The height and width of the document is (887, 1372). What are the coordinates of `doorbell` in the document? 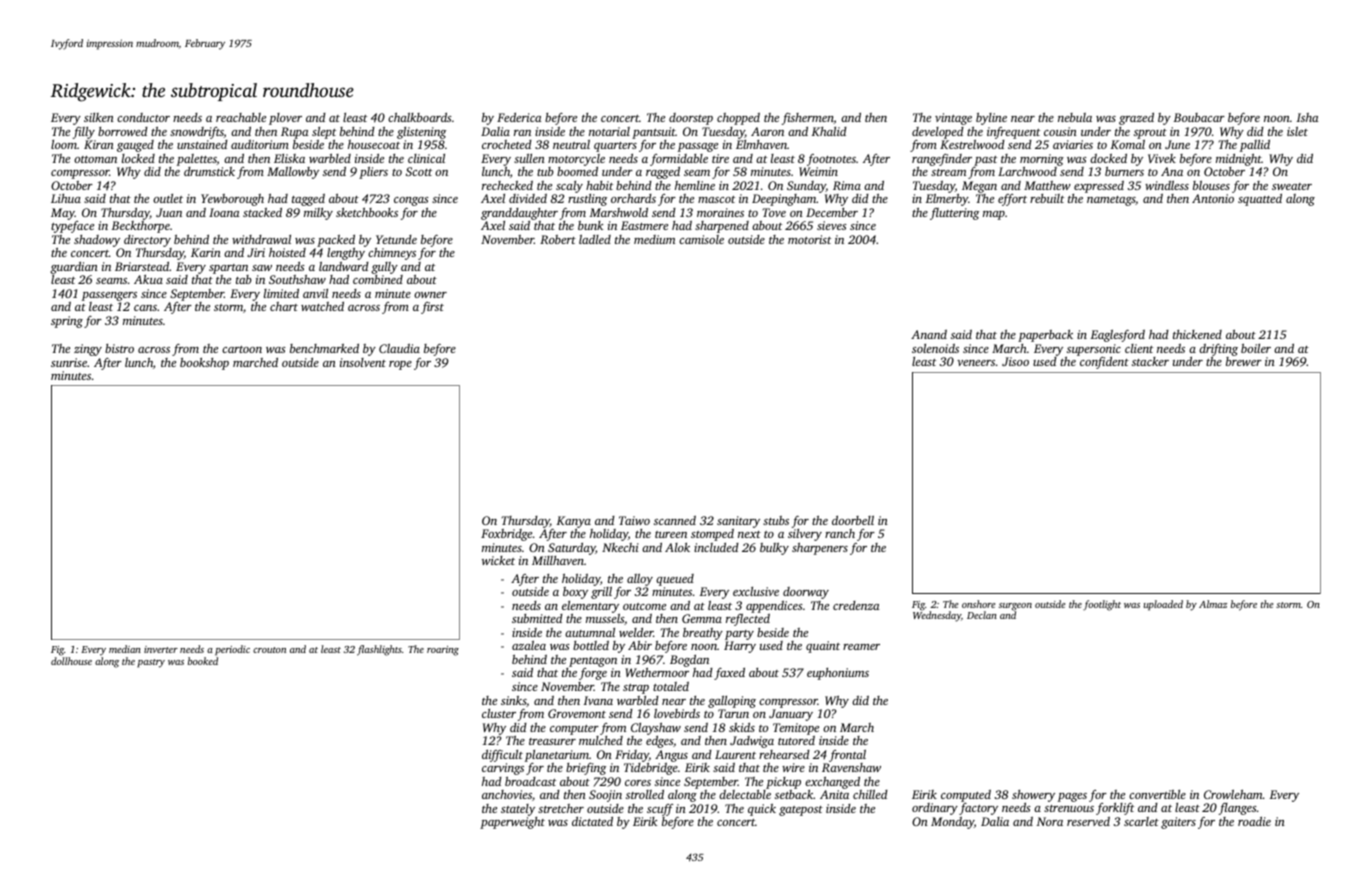 It's located at (853, 520).
